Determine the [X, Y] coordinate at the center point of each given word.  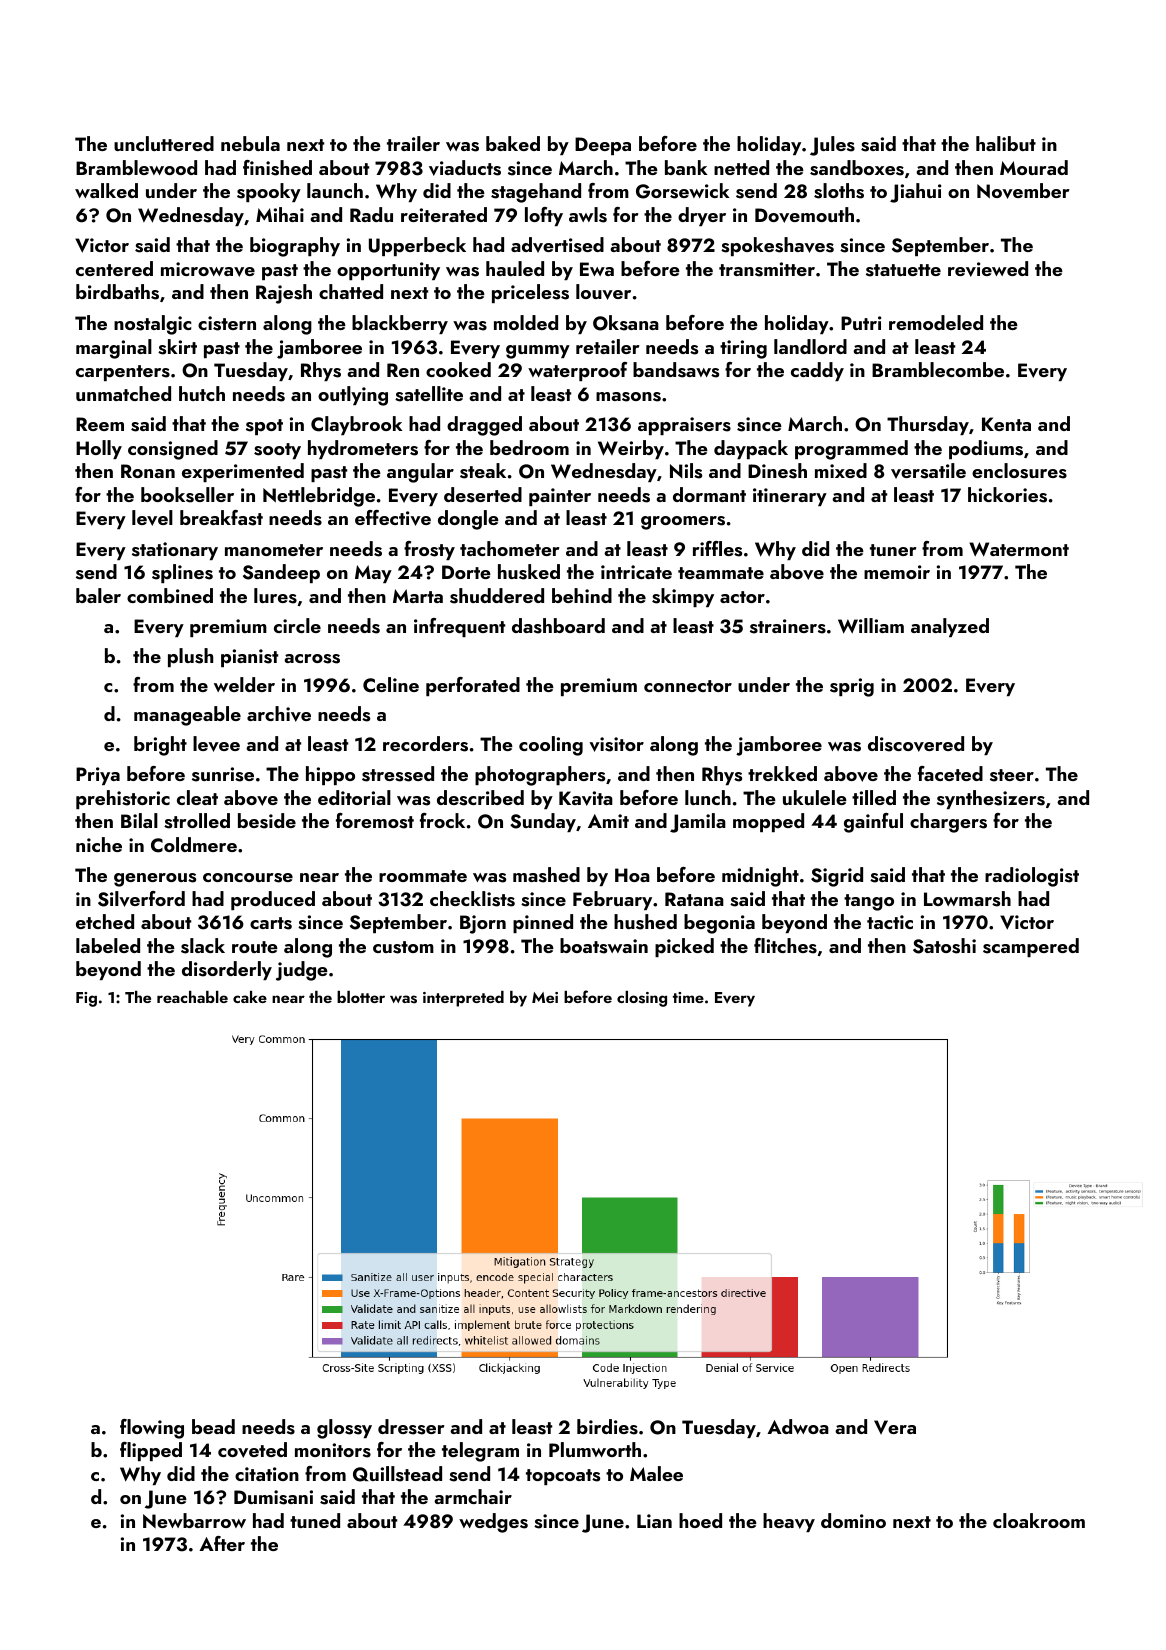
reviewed [988, 269]
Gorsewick [683, 191]
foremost [375, 821]
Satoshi [944, 946]
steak [483, 471]
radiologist [1032, 877]
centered [114, 268]
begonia [719, 924]
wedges [493, 1523]
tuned [315, 1520]
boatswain [604, 946]
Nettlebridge [319, 497]
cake [250, 997]
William [871, 626]
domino [853, 1520]
